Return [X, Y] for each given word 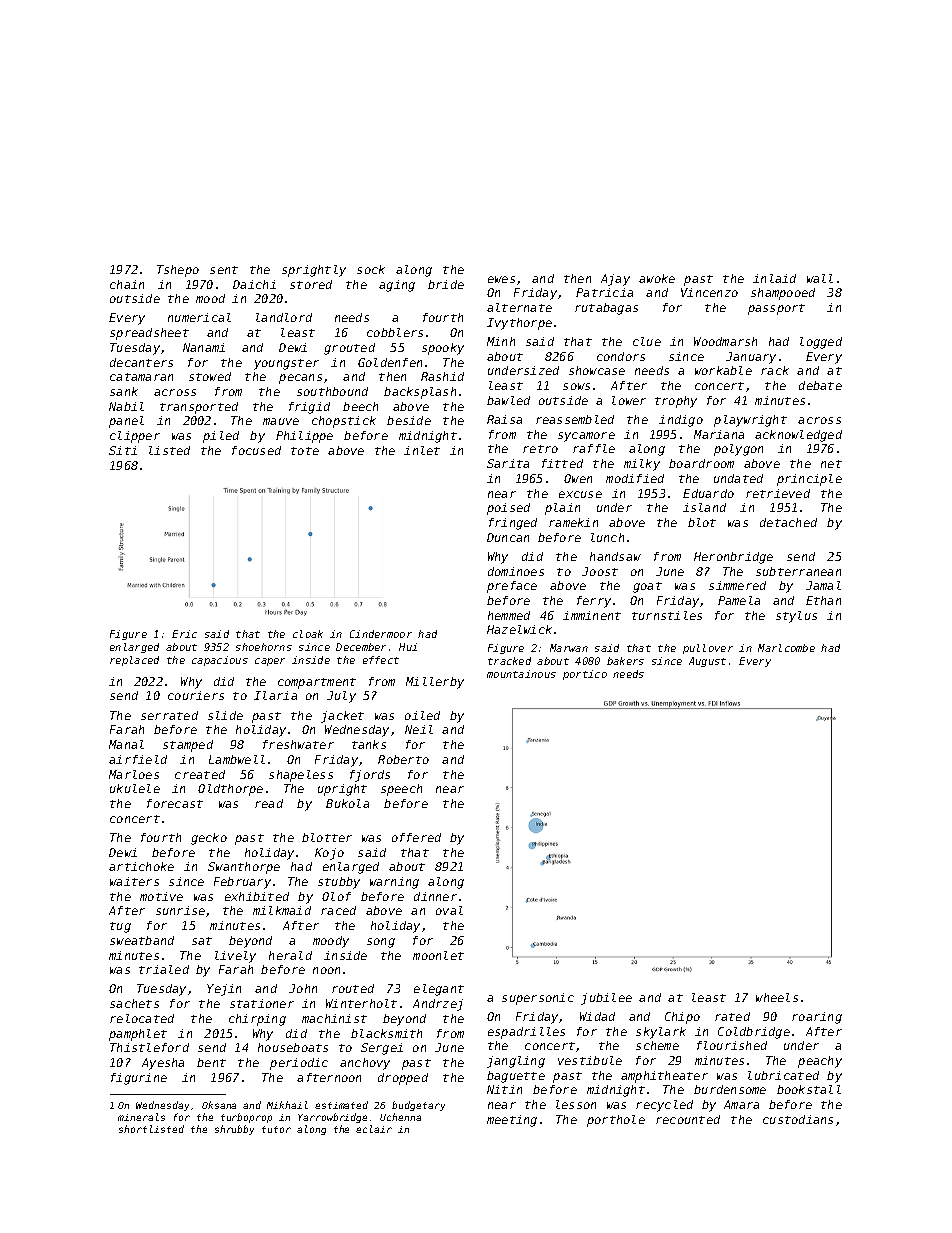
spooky [443, 349]
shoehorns [264, 647]
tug [120, 927]
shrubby [234, 1130]
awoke [657, 278]
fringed [513, 524]
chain [127, 284]
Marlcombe [786, 648]
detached [788, 522]
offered [416, 837]
